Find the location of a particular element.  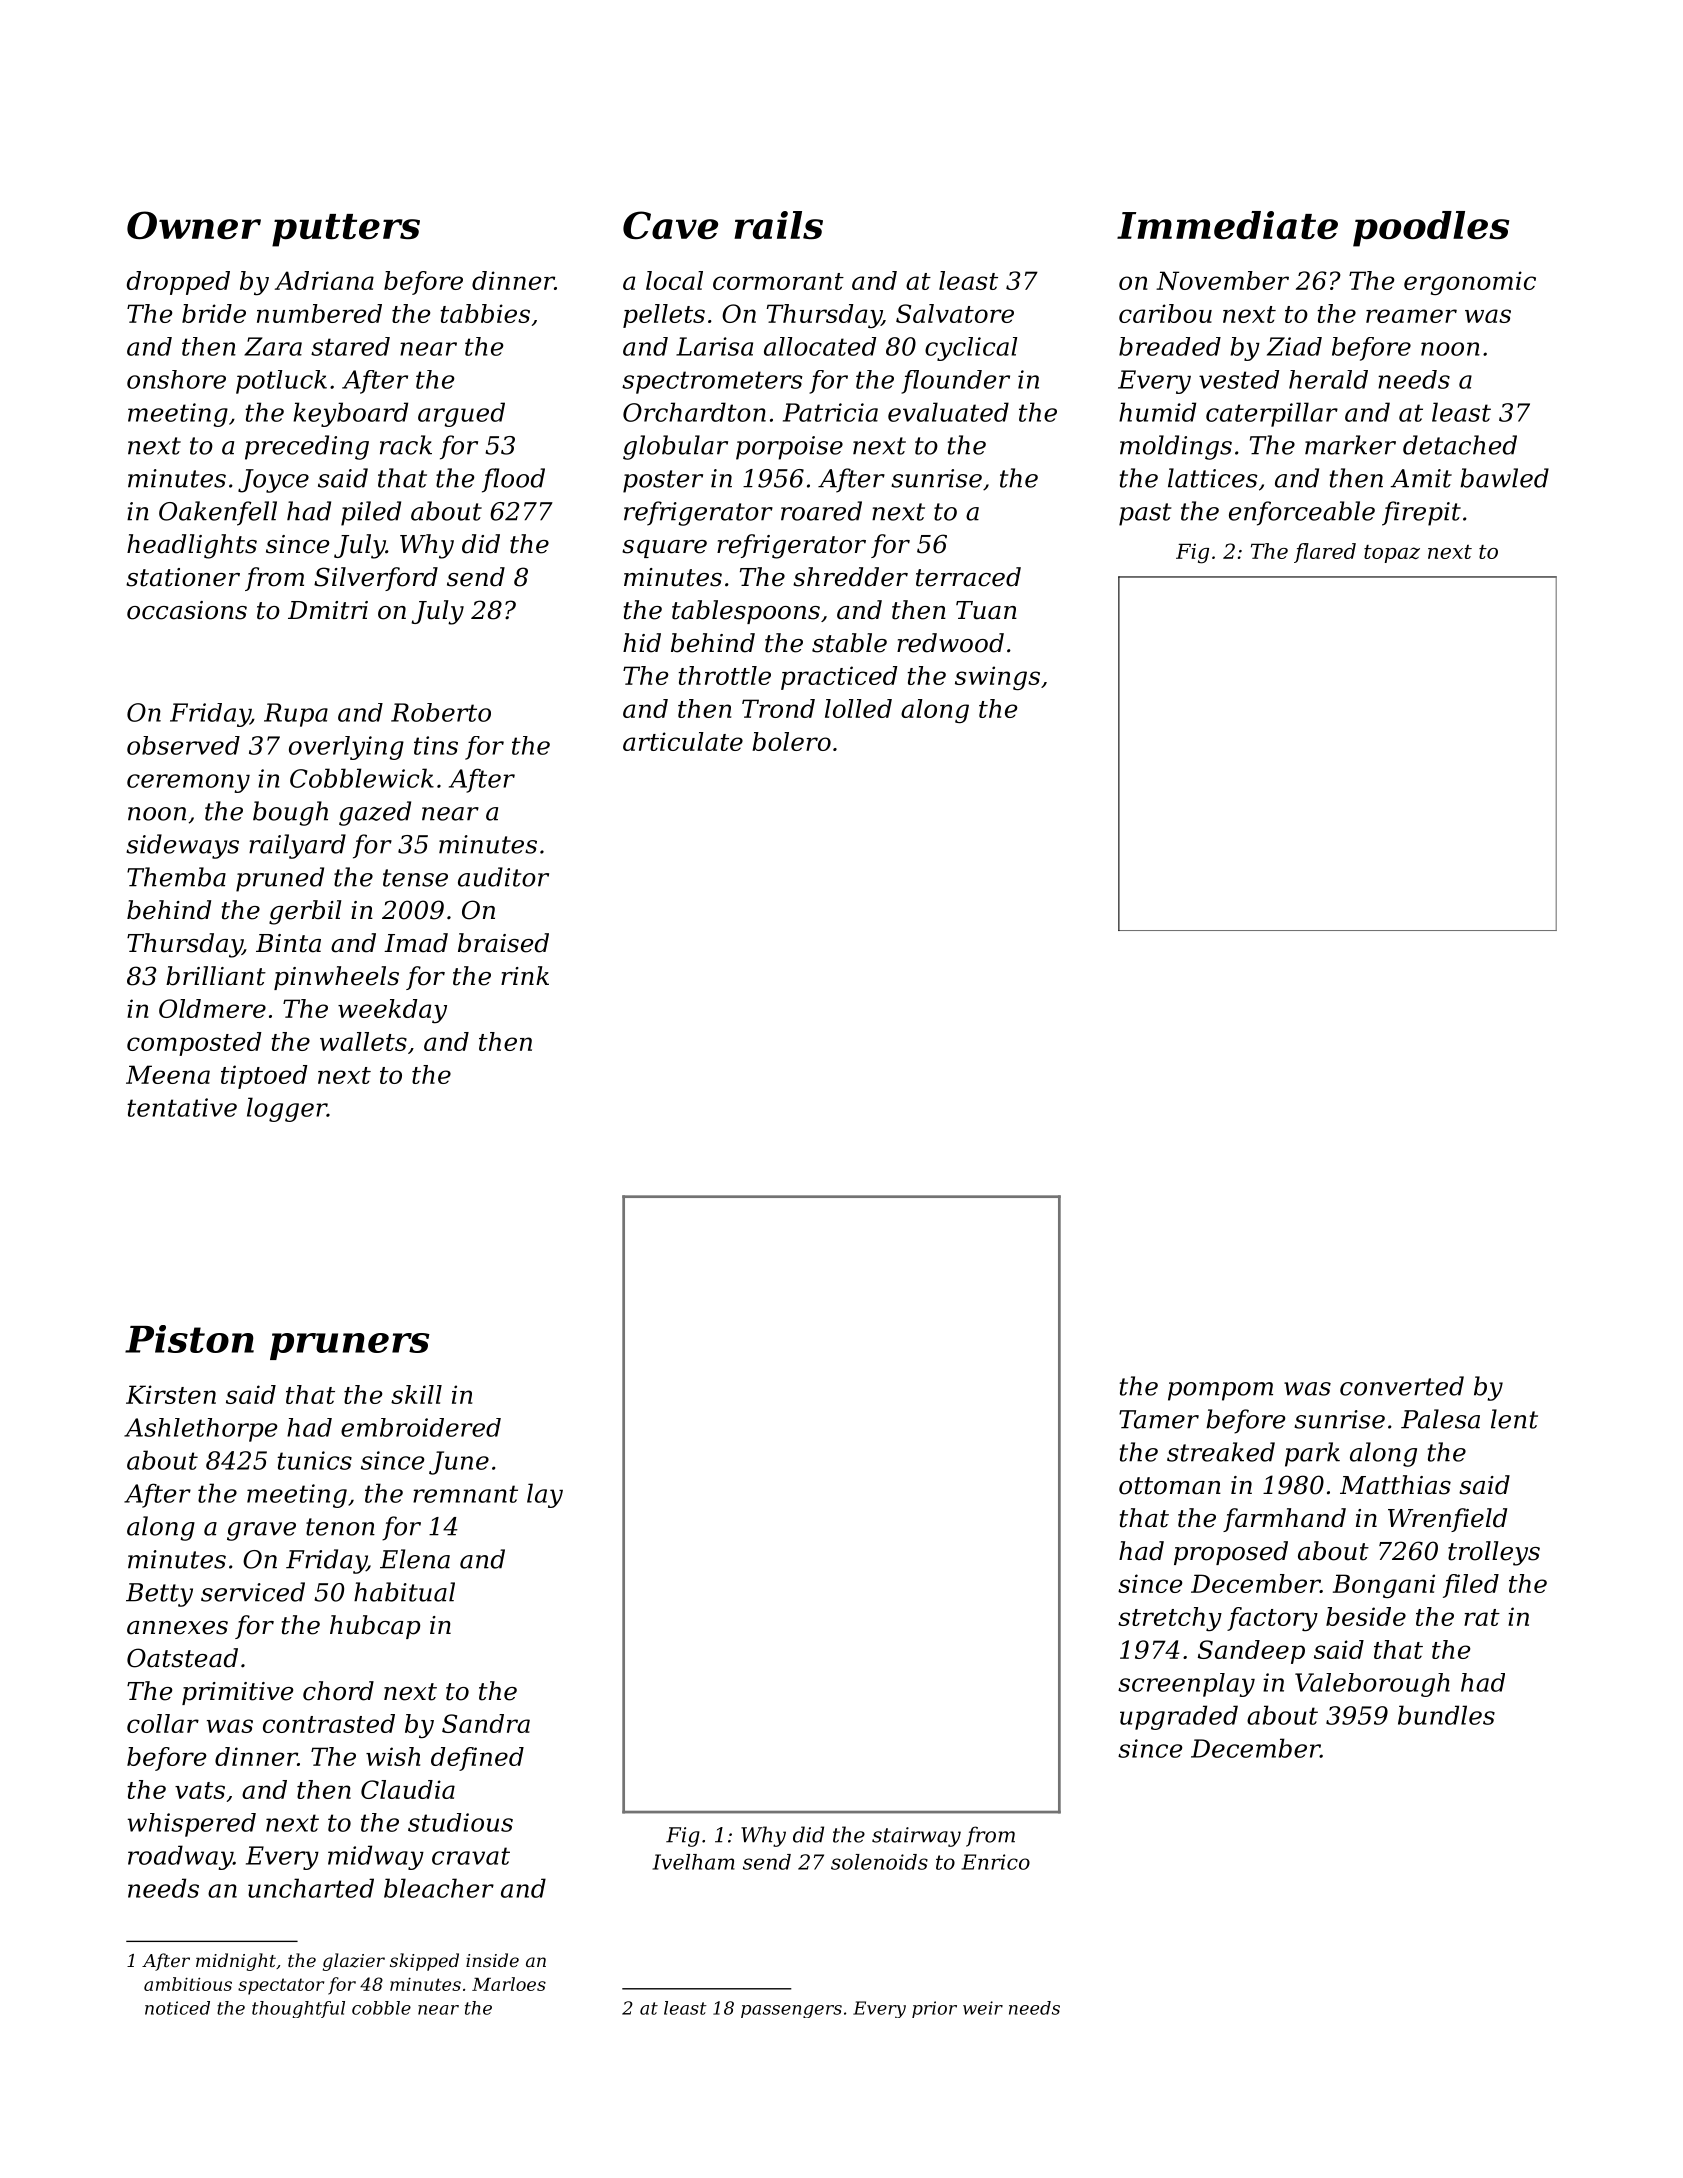

Orchardton is located at coordinates (694, 412).
